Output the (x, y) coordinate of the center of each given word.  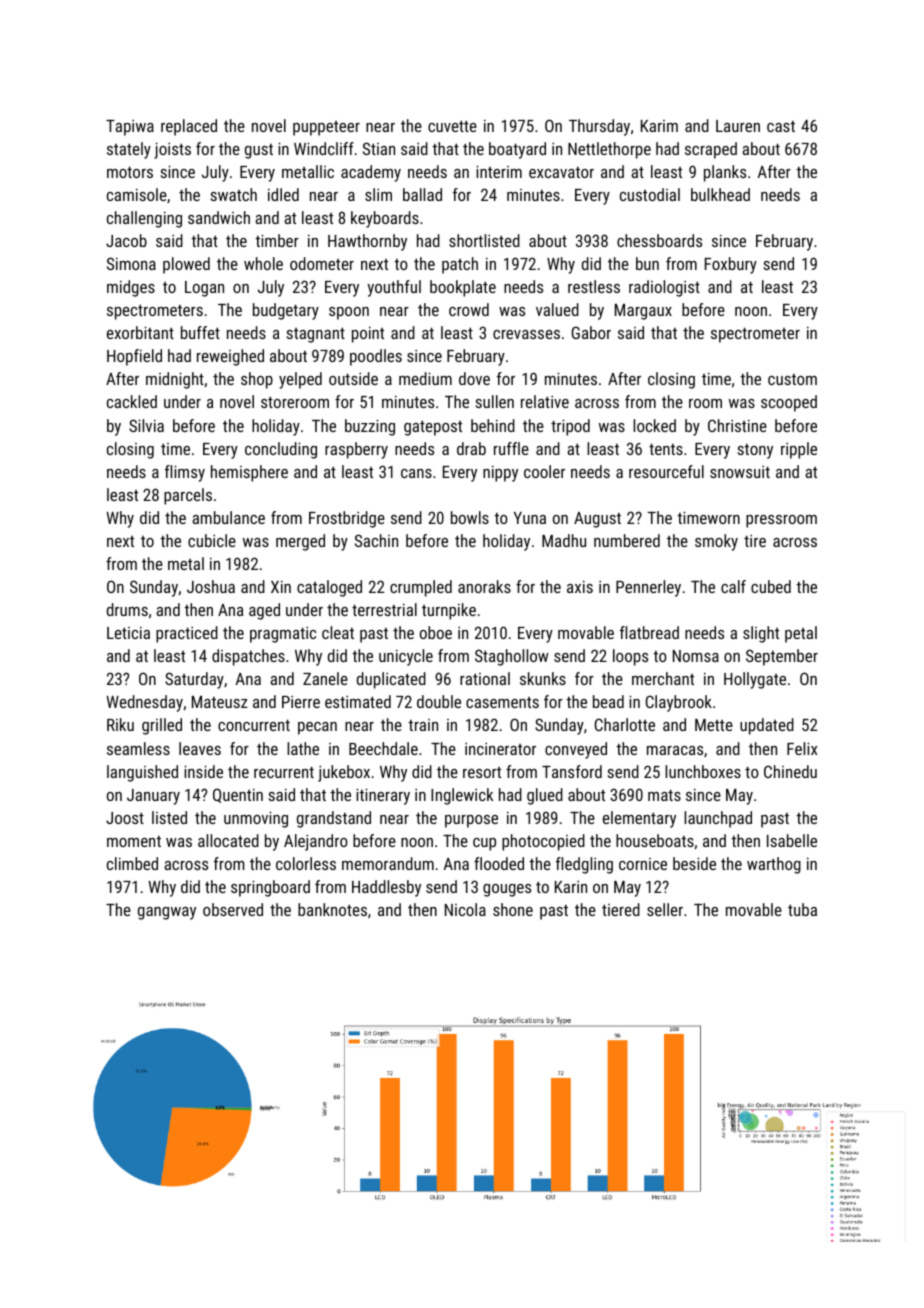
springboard (270, 888)
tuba (802, 909)
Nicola (465, 909)
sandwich (219, 217)
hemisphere (249, 473)
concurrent (254, 725)
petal (801, 634)
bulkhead (720, 194)
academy (371, 173)
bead (608, 701)
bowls (470, 517)
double (439, 701)
